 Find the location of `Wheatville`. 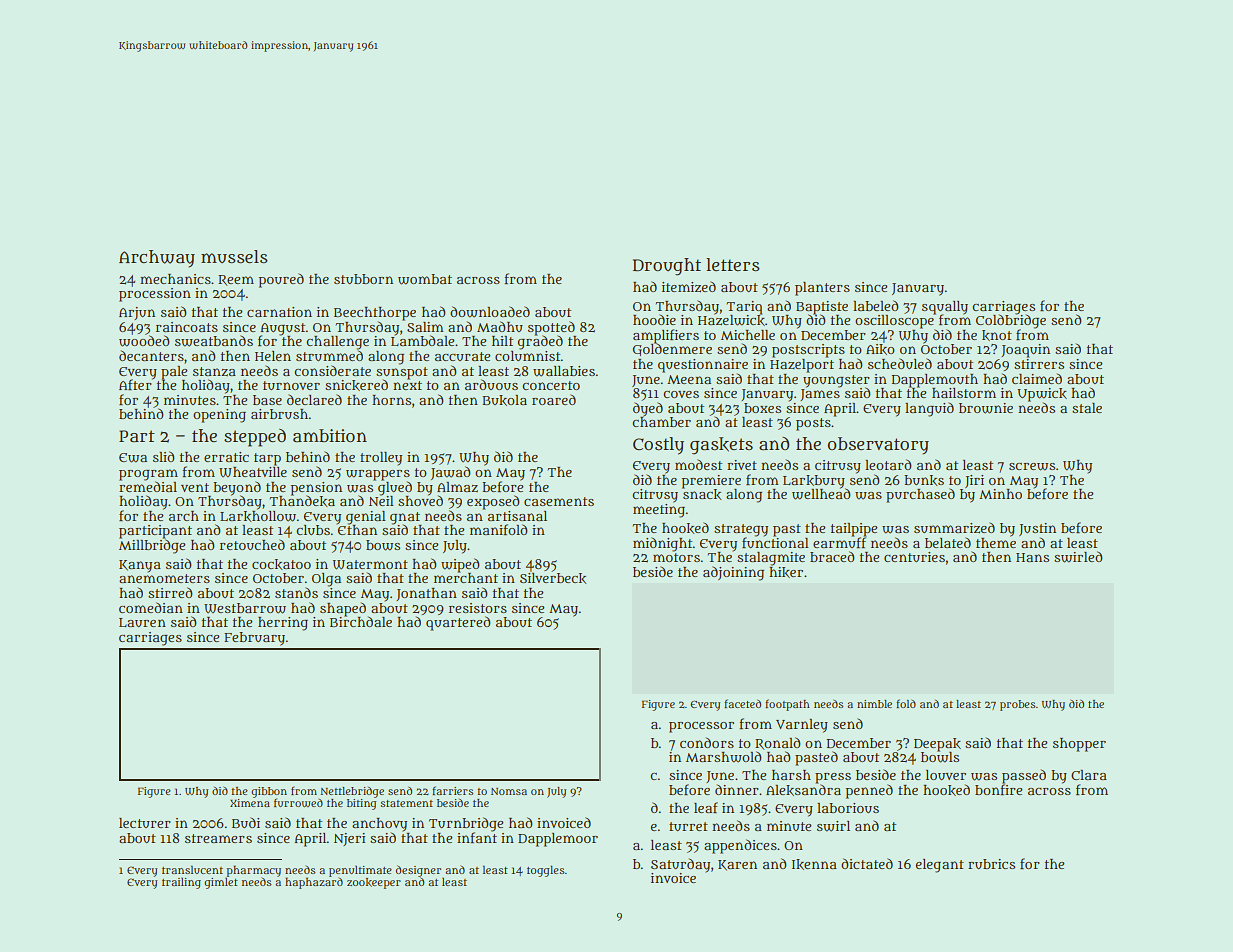

Wheatville is located at coordinates (253, 472).
